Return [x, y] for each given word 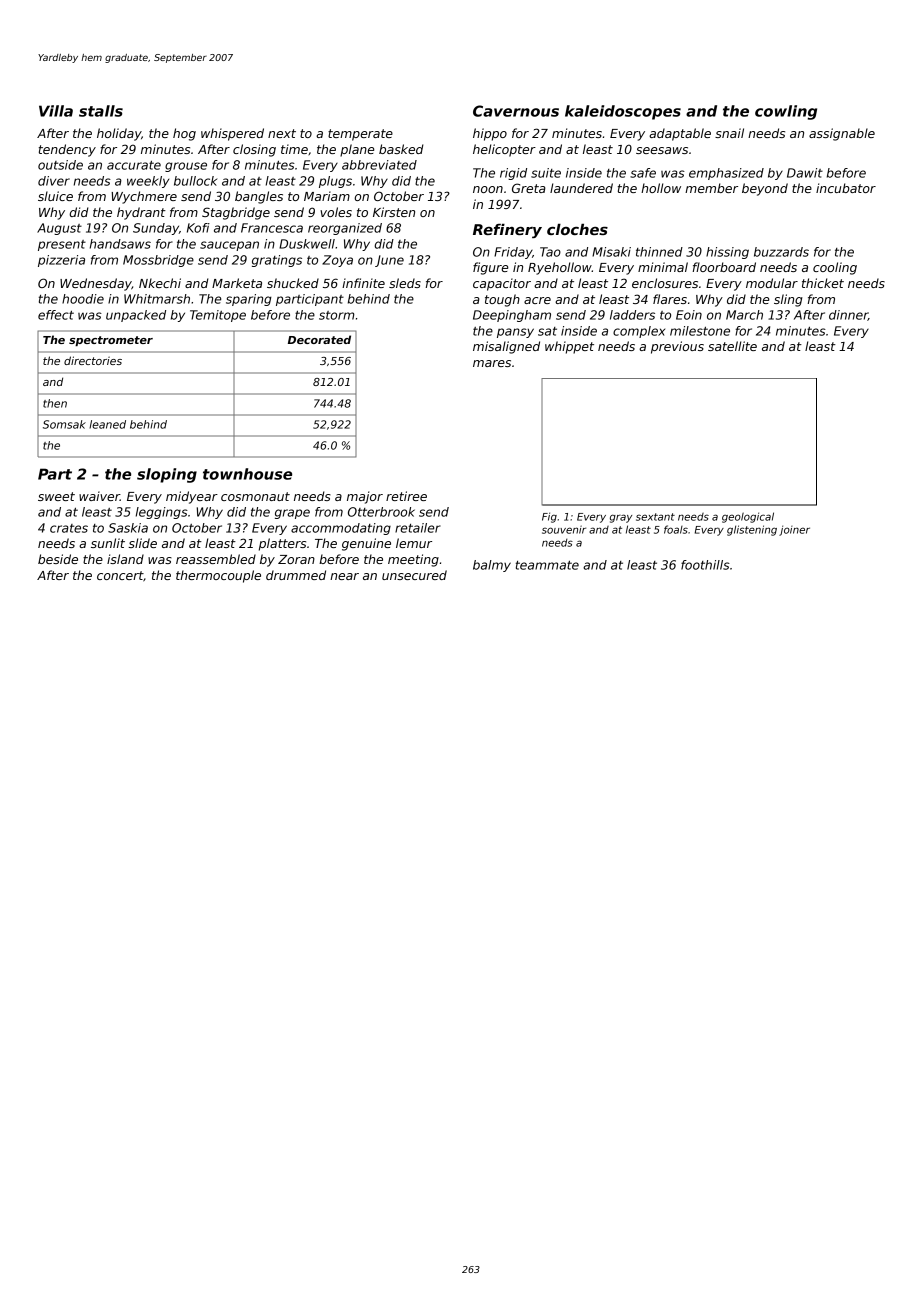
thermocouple [218, 576]
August [59, 229]
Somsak [64, 424]
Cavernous [516, 111]
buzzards [781, 252]
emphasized [726, 174]
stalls [101, 111]
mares [492, 363]
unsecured [414, 575]
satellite [732, 346]
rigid [513, 174]
